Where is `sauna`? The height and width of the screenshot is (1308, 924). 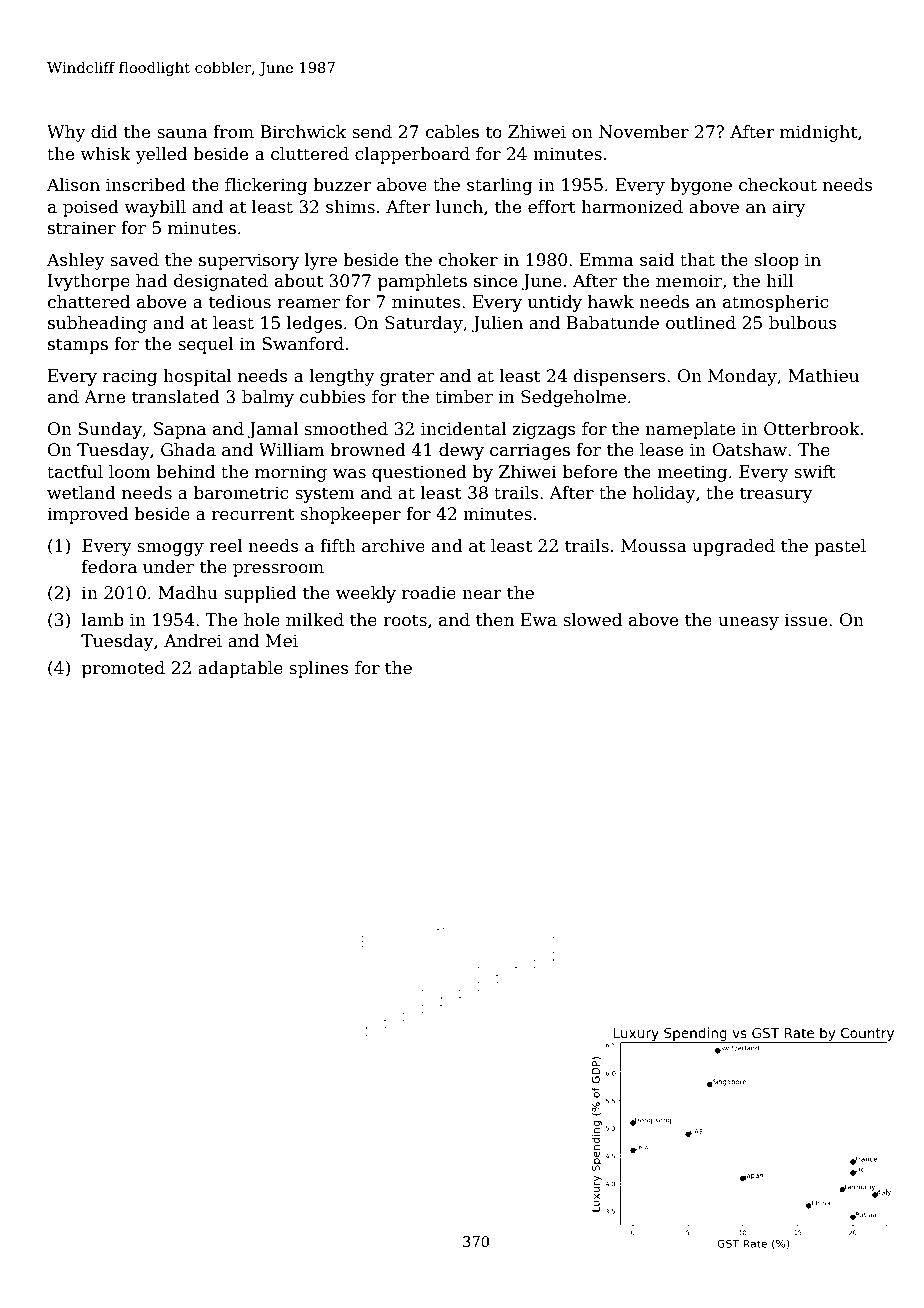 sauna is located at coordinates (182, 134).
